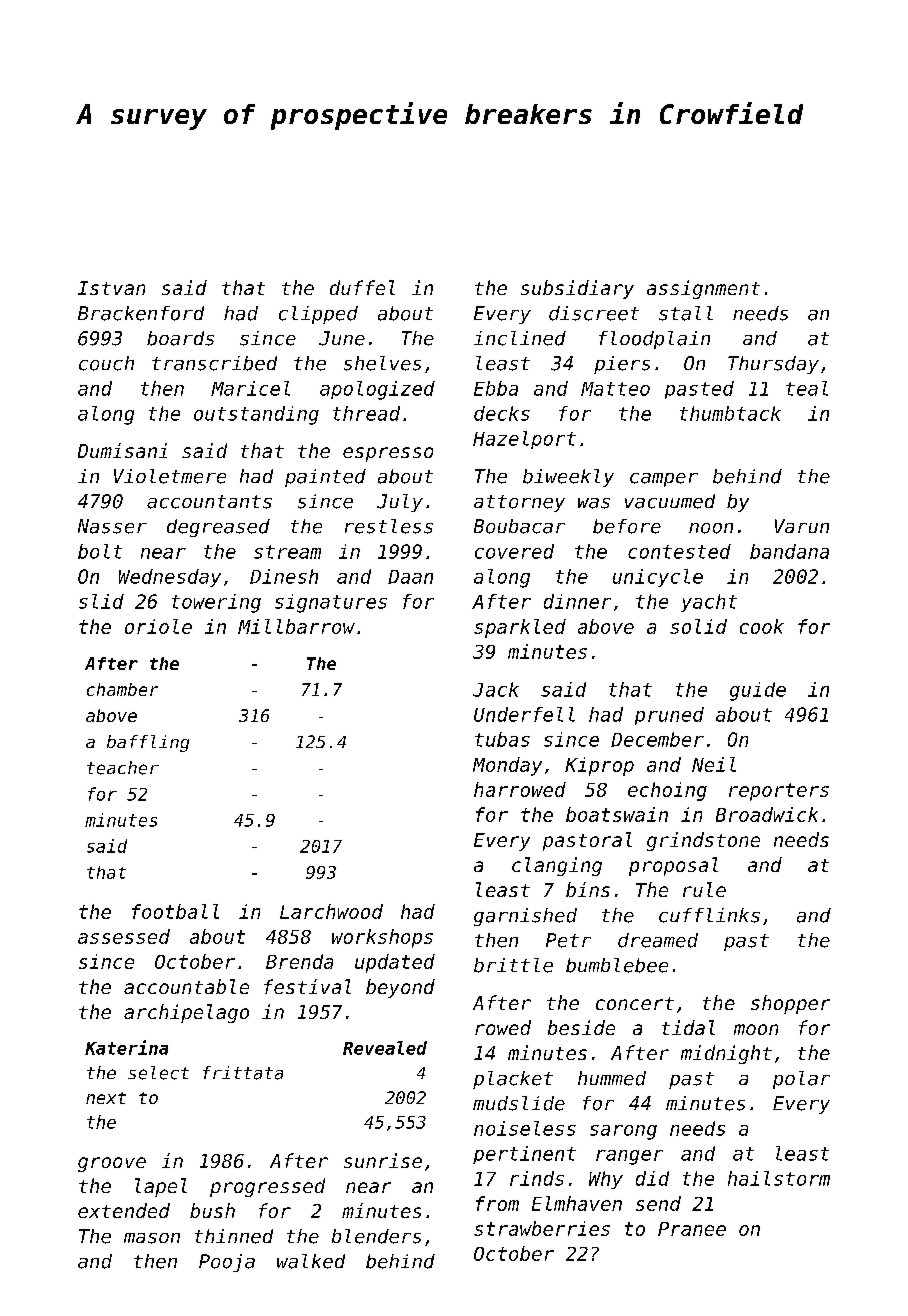  What do you see at coordinates (111, 288) in the screenshot?
I see `Istvan` at bounding box center [111, 288].
